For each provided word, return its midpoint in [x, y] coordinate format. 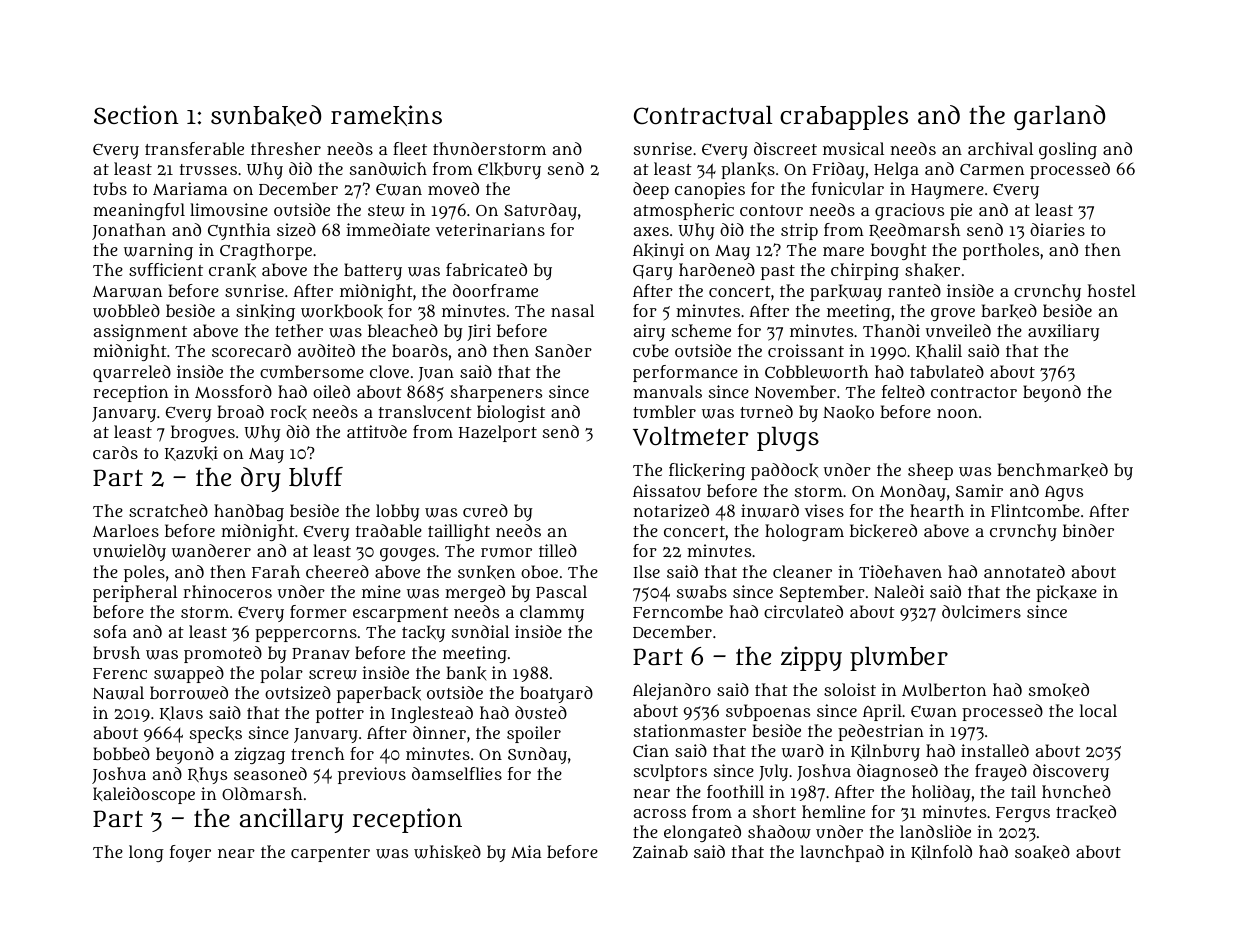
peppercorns [306, 635]
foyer [190, 853]
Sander [563, 350]
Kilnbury [885, 752]
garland [1059, 117]
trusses [208, 169]
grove [953, 314]
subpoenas [768, 712]
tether [299, 330]
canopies [710, 190]
